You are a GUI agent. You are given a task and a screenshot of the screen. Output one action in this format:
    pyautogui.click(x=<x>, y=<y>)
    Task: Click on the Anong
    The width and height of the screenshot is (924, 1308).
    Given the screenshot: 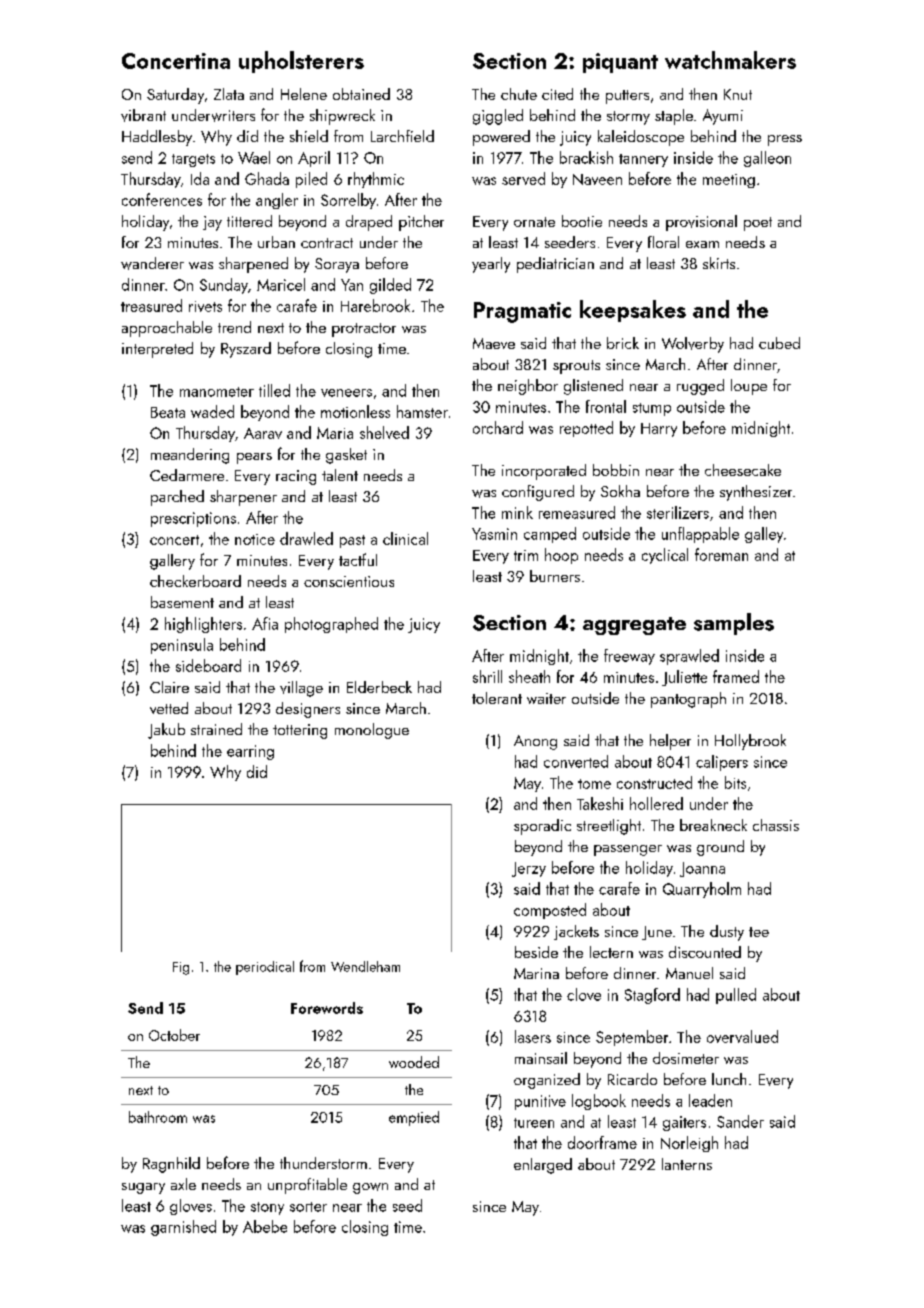 What is the action you would take?
    pyautogui.click(x=535, y=742)
